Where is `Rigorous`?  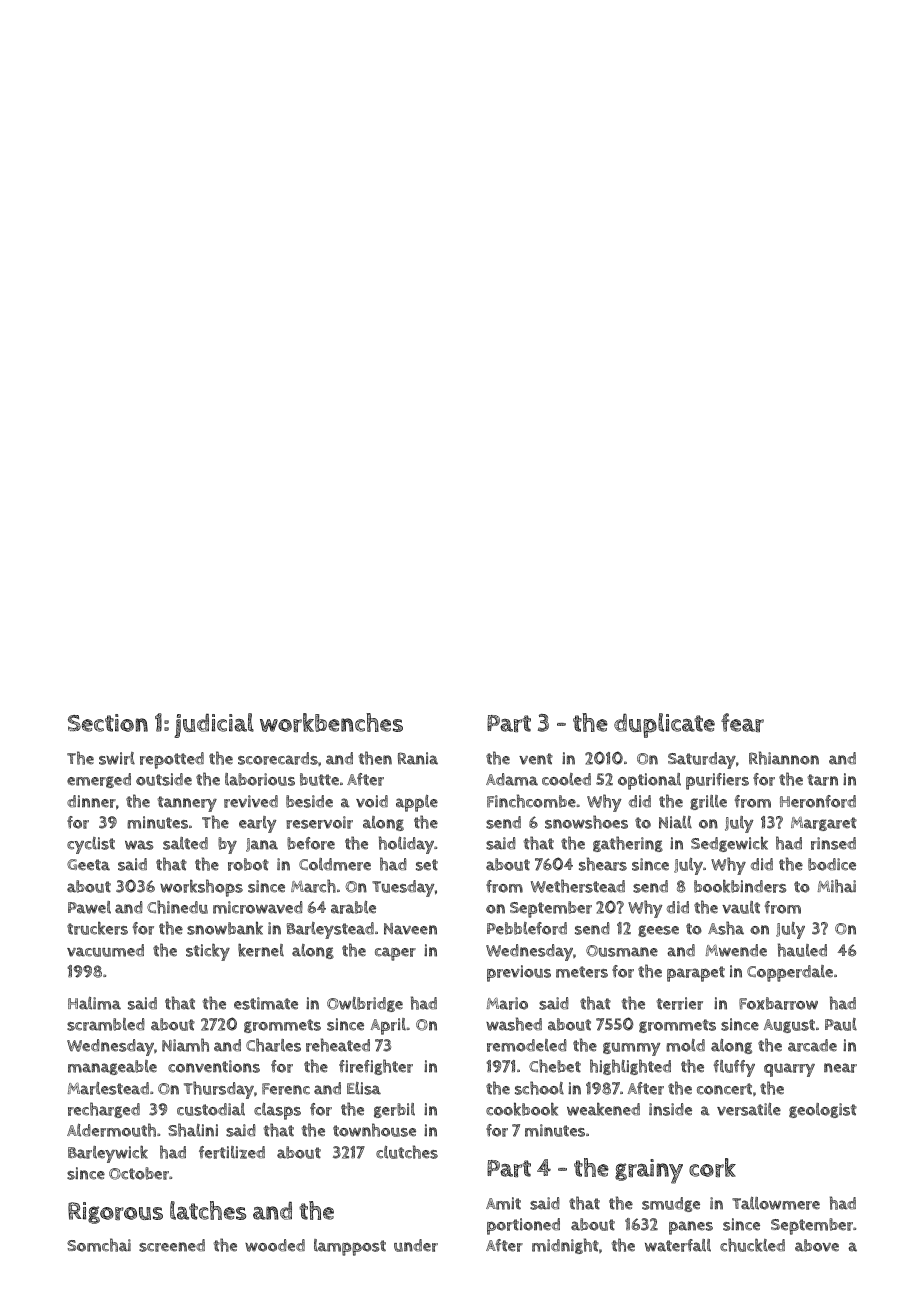
Rigorous is located at coordinates (115, 1213).
